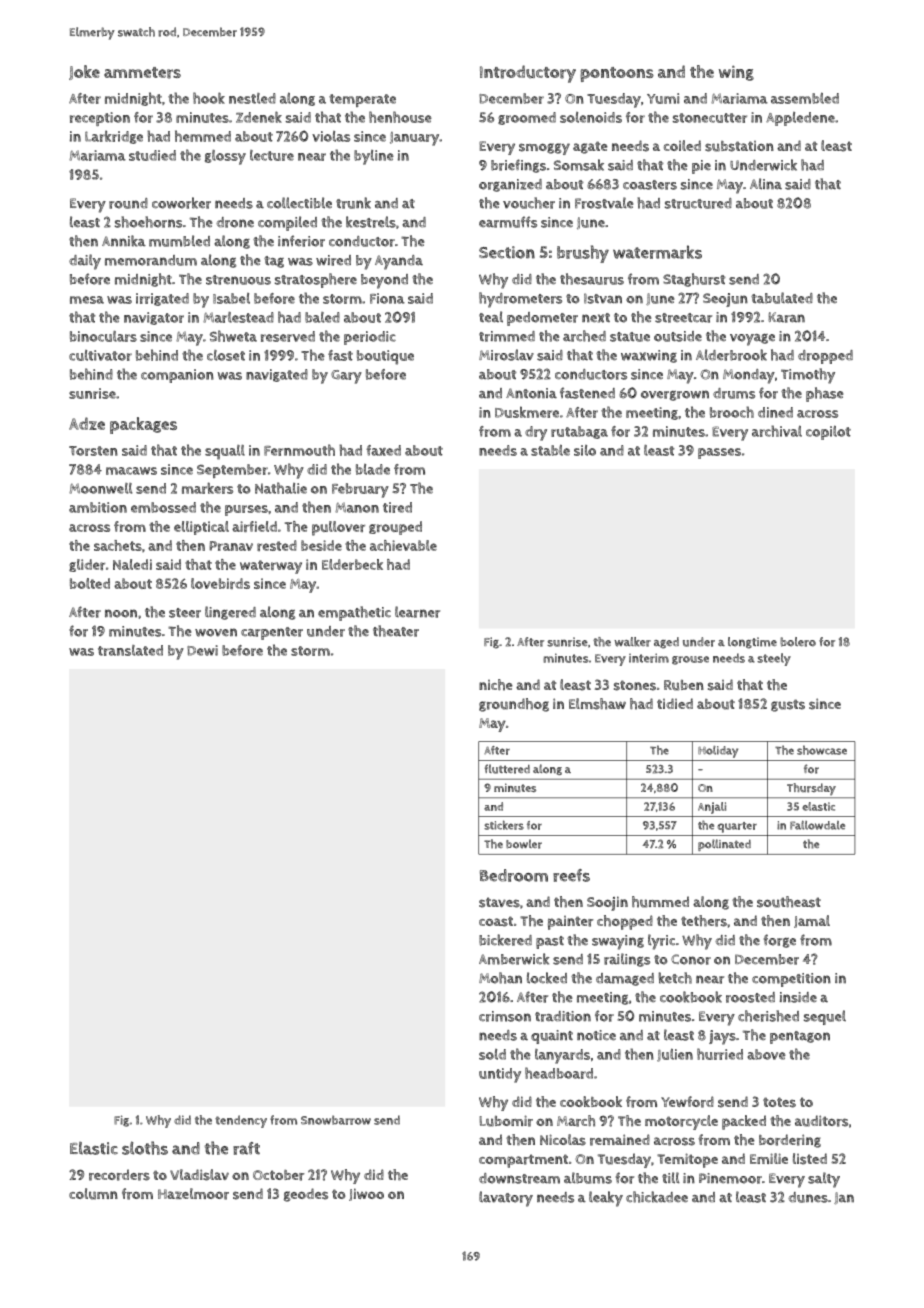  Describe the element at coordinates (805, 98) in the document. I see `assembled` at that location.
